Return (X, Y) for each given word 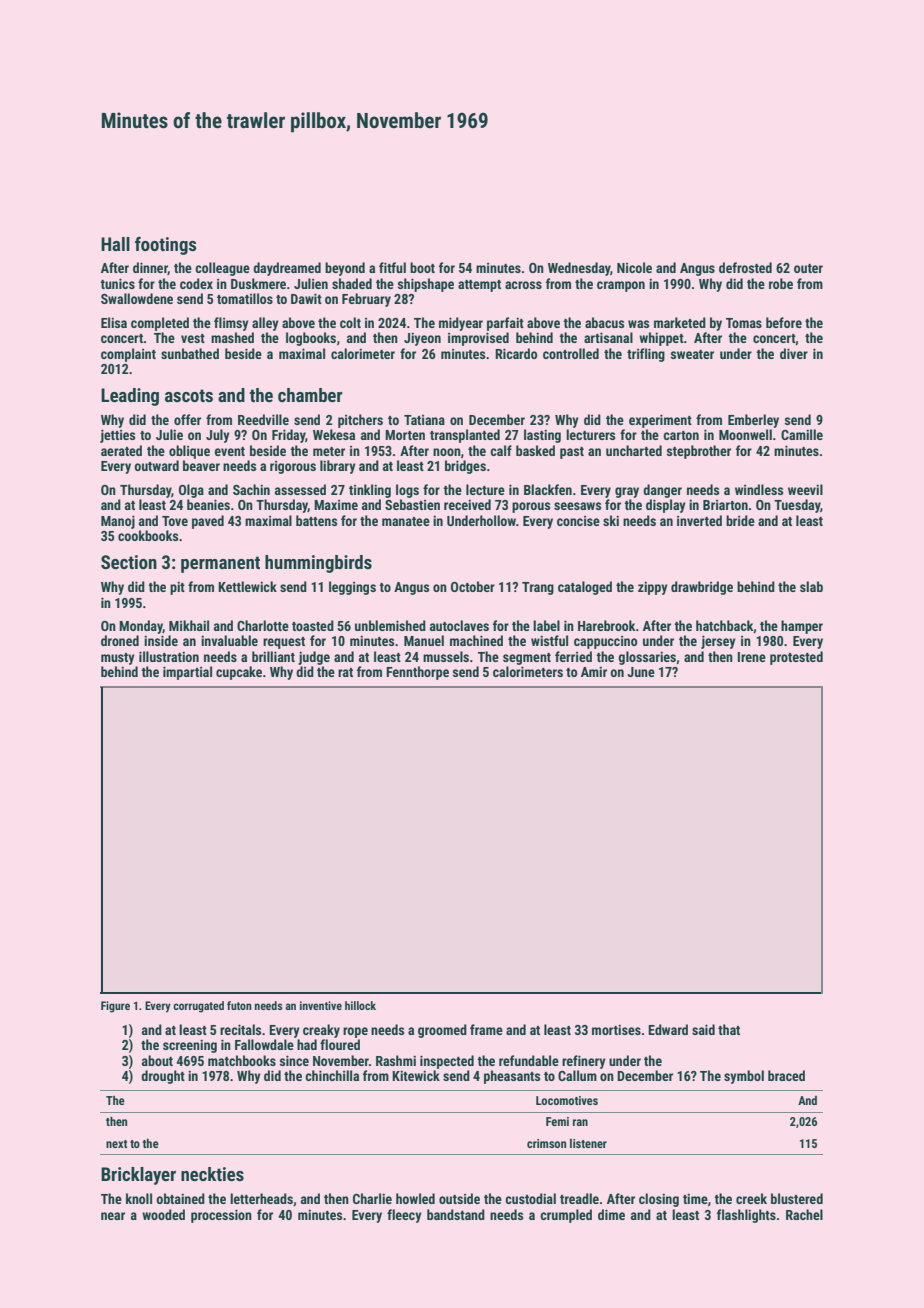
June (641, 672)
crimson (546, 1143)
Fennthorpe (417, 673)
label (546, 625)
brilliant (273, 656)
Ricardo (516, 353)
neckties (212, 1174)
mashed (232, 337)
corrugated (198, 1007)
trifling (646, 355)
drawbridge (702, 588)
